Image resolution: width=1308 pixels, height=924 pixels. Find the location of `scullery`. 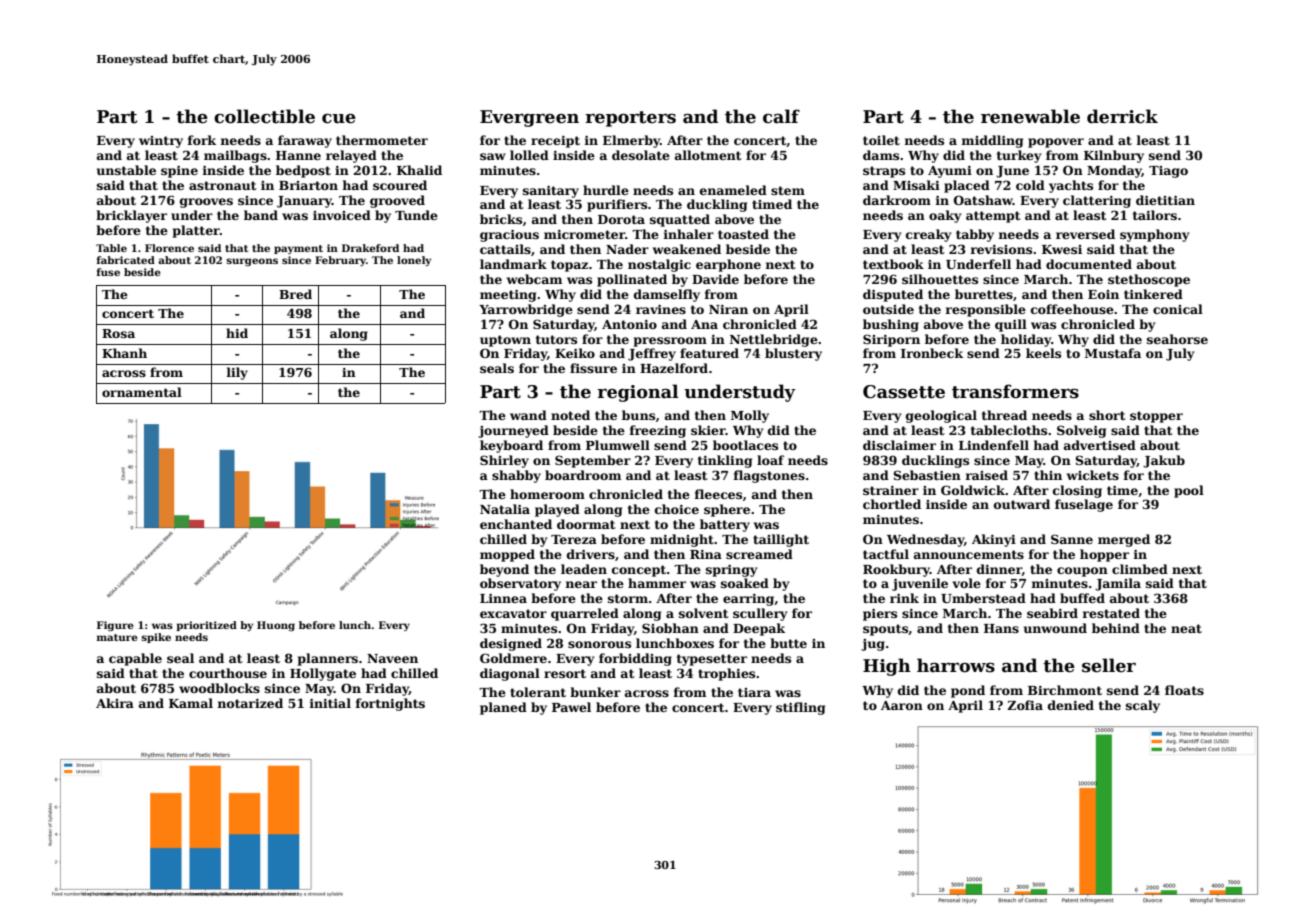

scullery is located at coordinates (760, 614).
